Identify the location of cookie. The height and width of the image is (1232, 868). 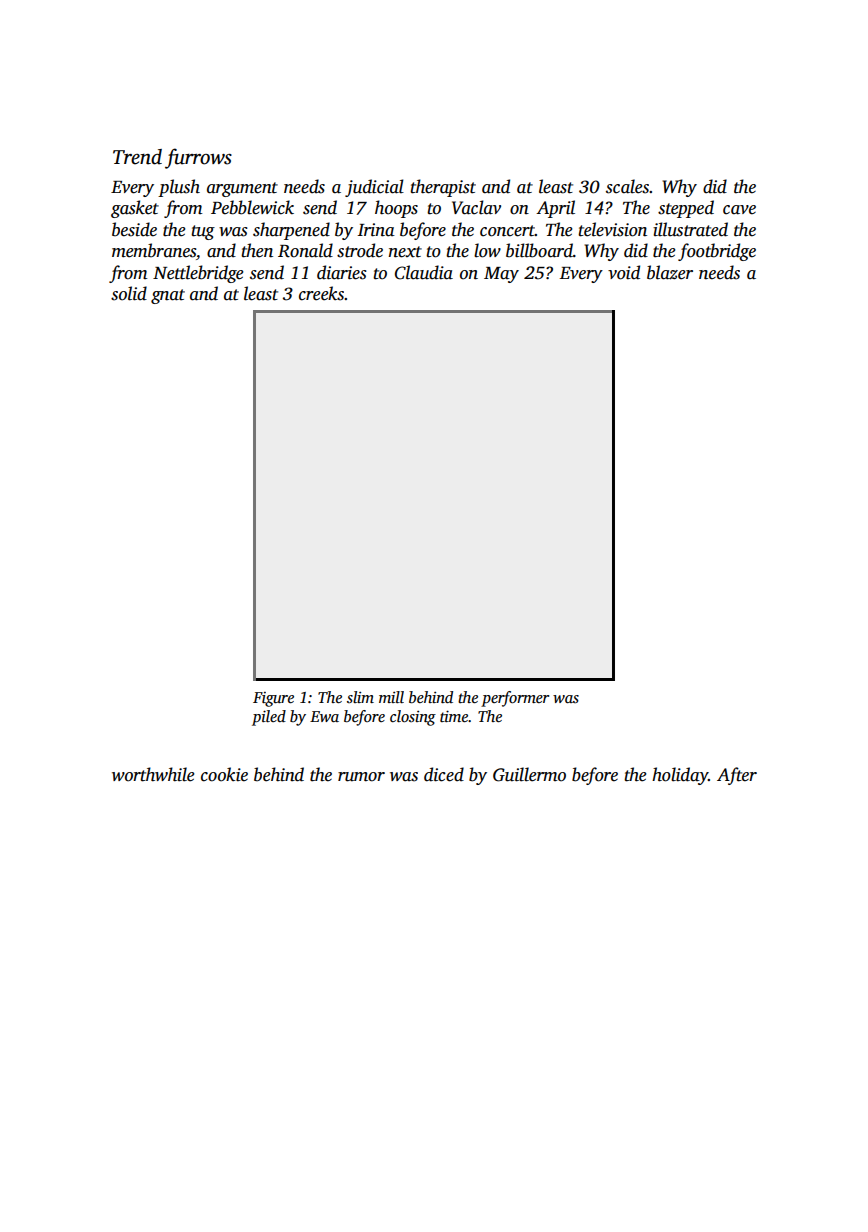
(224, 774).
